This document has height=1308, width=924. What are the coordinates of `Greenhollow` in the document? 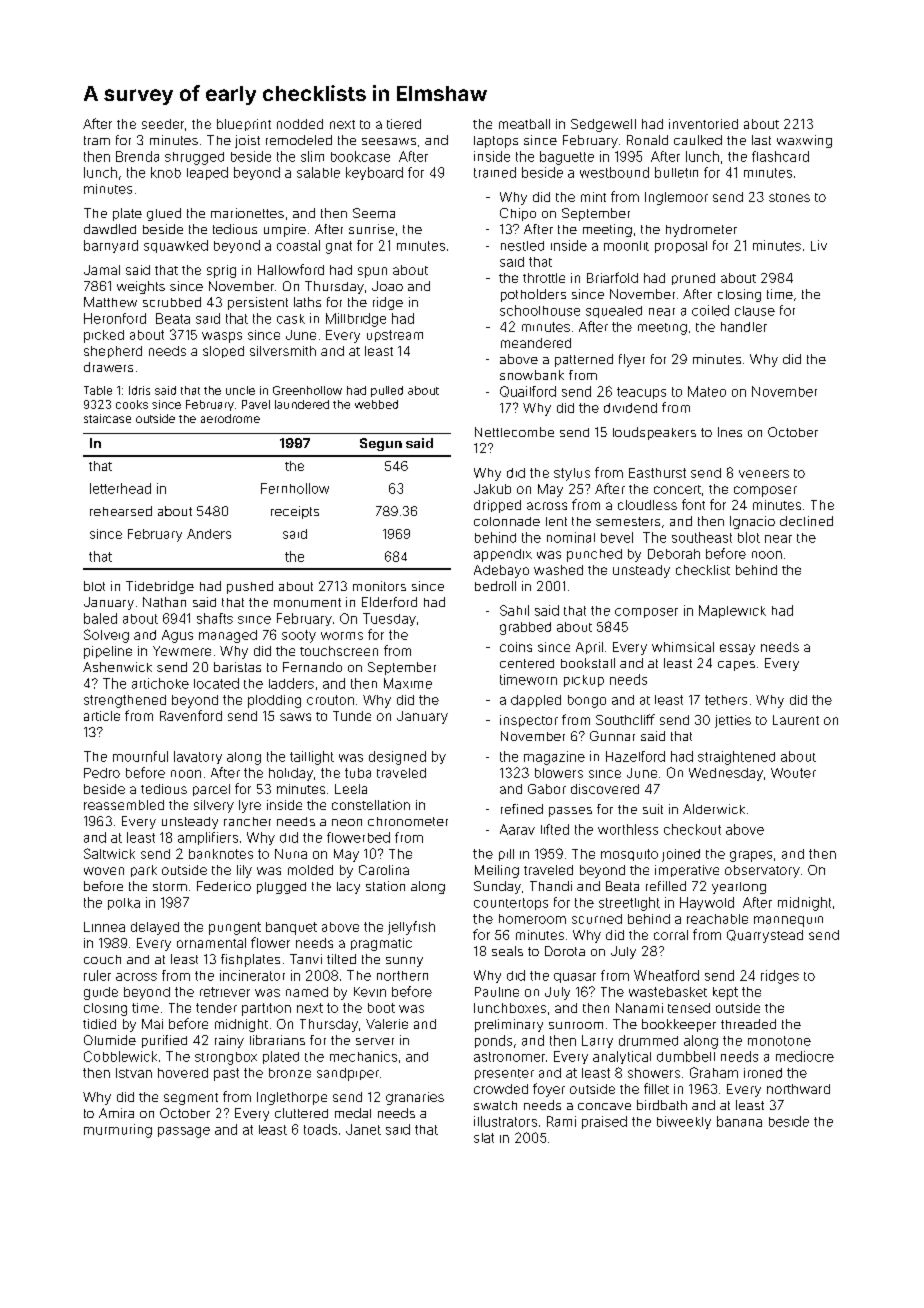 It's located at (307, 390).
